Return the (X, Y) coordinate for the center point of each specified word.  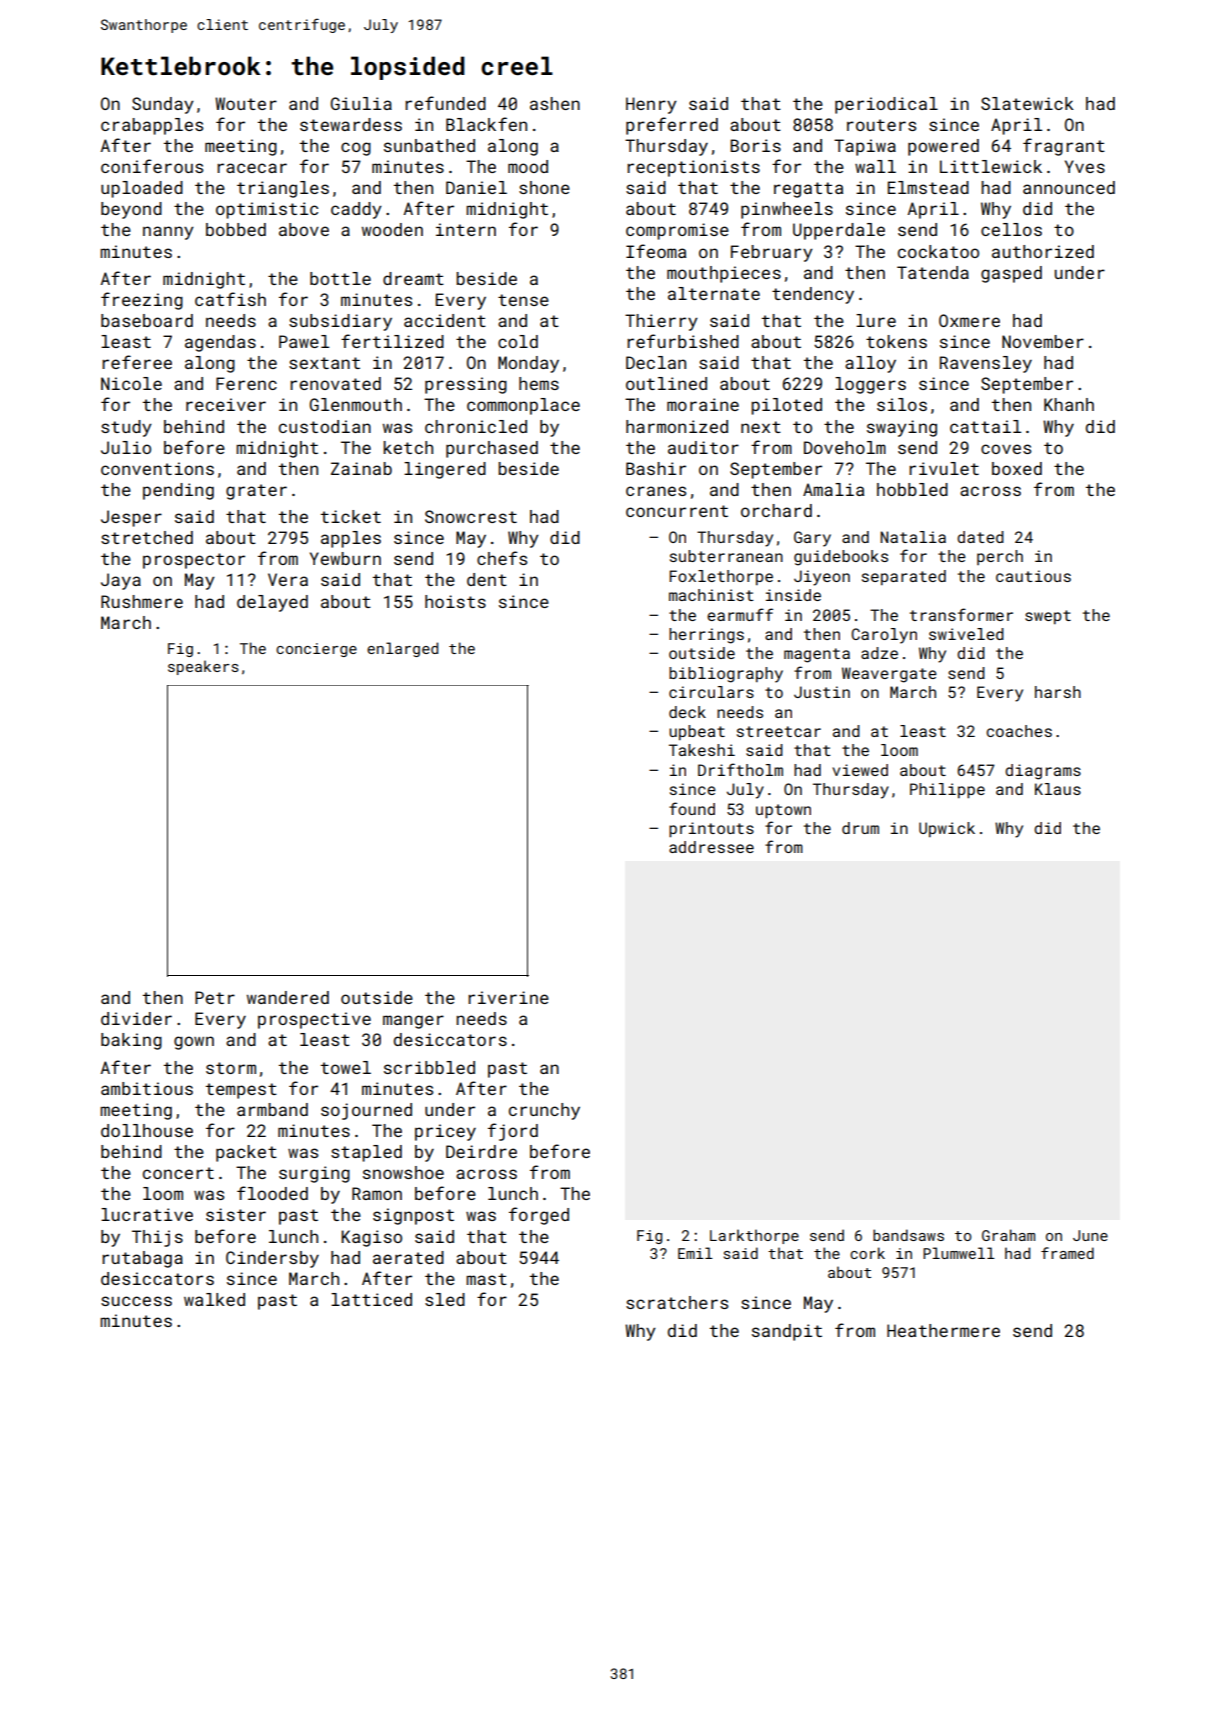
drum (860, 828)
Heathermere (943, 1330)
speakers (203, 667)
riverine (508, 997)
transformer (961, 614)
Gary (812, 539)
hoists (455, 601)
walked (214, 1299)
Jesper (131, 518)
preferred (672, 126)
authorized (1043, 251)
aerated (408, 1257)
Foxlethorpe (721, 577)
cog (356, 149)
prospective (314, 1020)
